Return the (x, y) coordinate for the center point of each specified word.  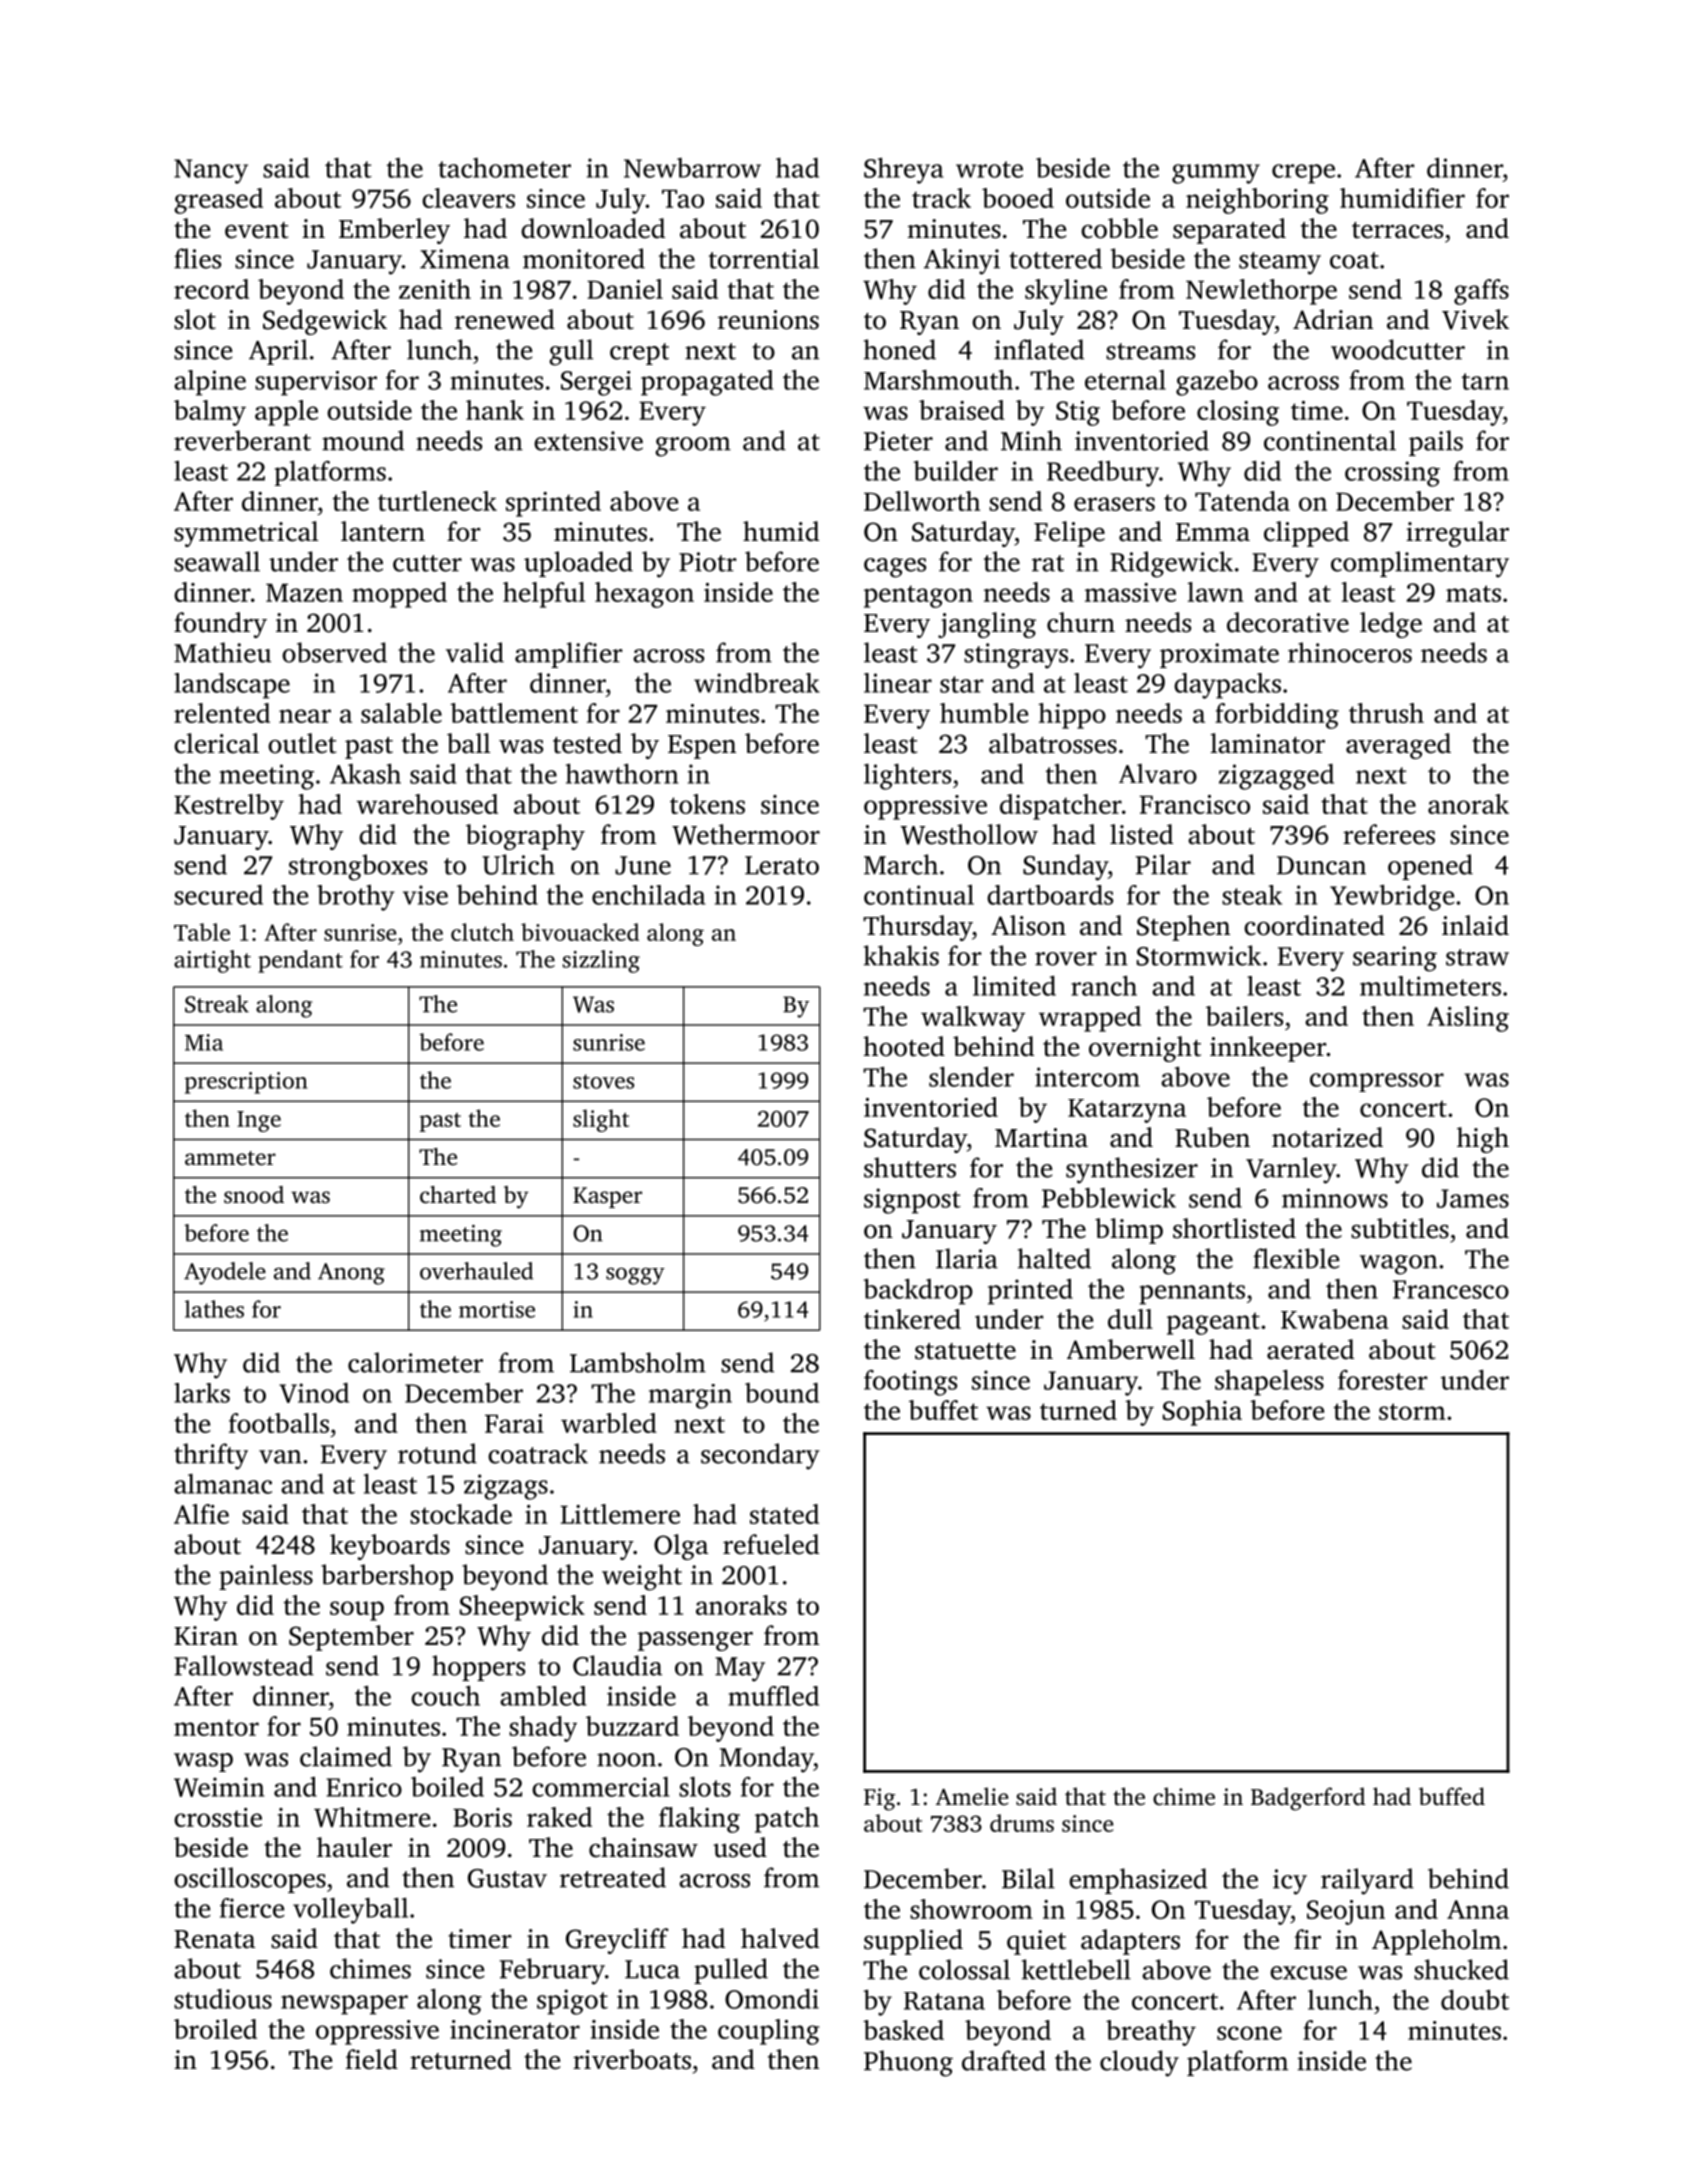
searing (1395, 959)
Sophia (1202, 1413)
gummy (1216, 174)
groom (693, 447)
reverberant (242, 440)
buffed (1452, 1796)
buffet (943, 1410)
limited (1014, 986)
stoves (603, 1081)
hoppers (478, 1668)
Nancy (211, 171)
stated (784, 1514)
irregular (1457, 534)
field (372, 2059)
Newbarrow (692, 168)
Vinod (314, 1393)
